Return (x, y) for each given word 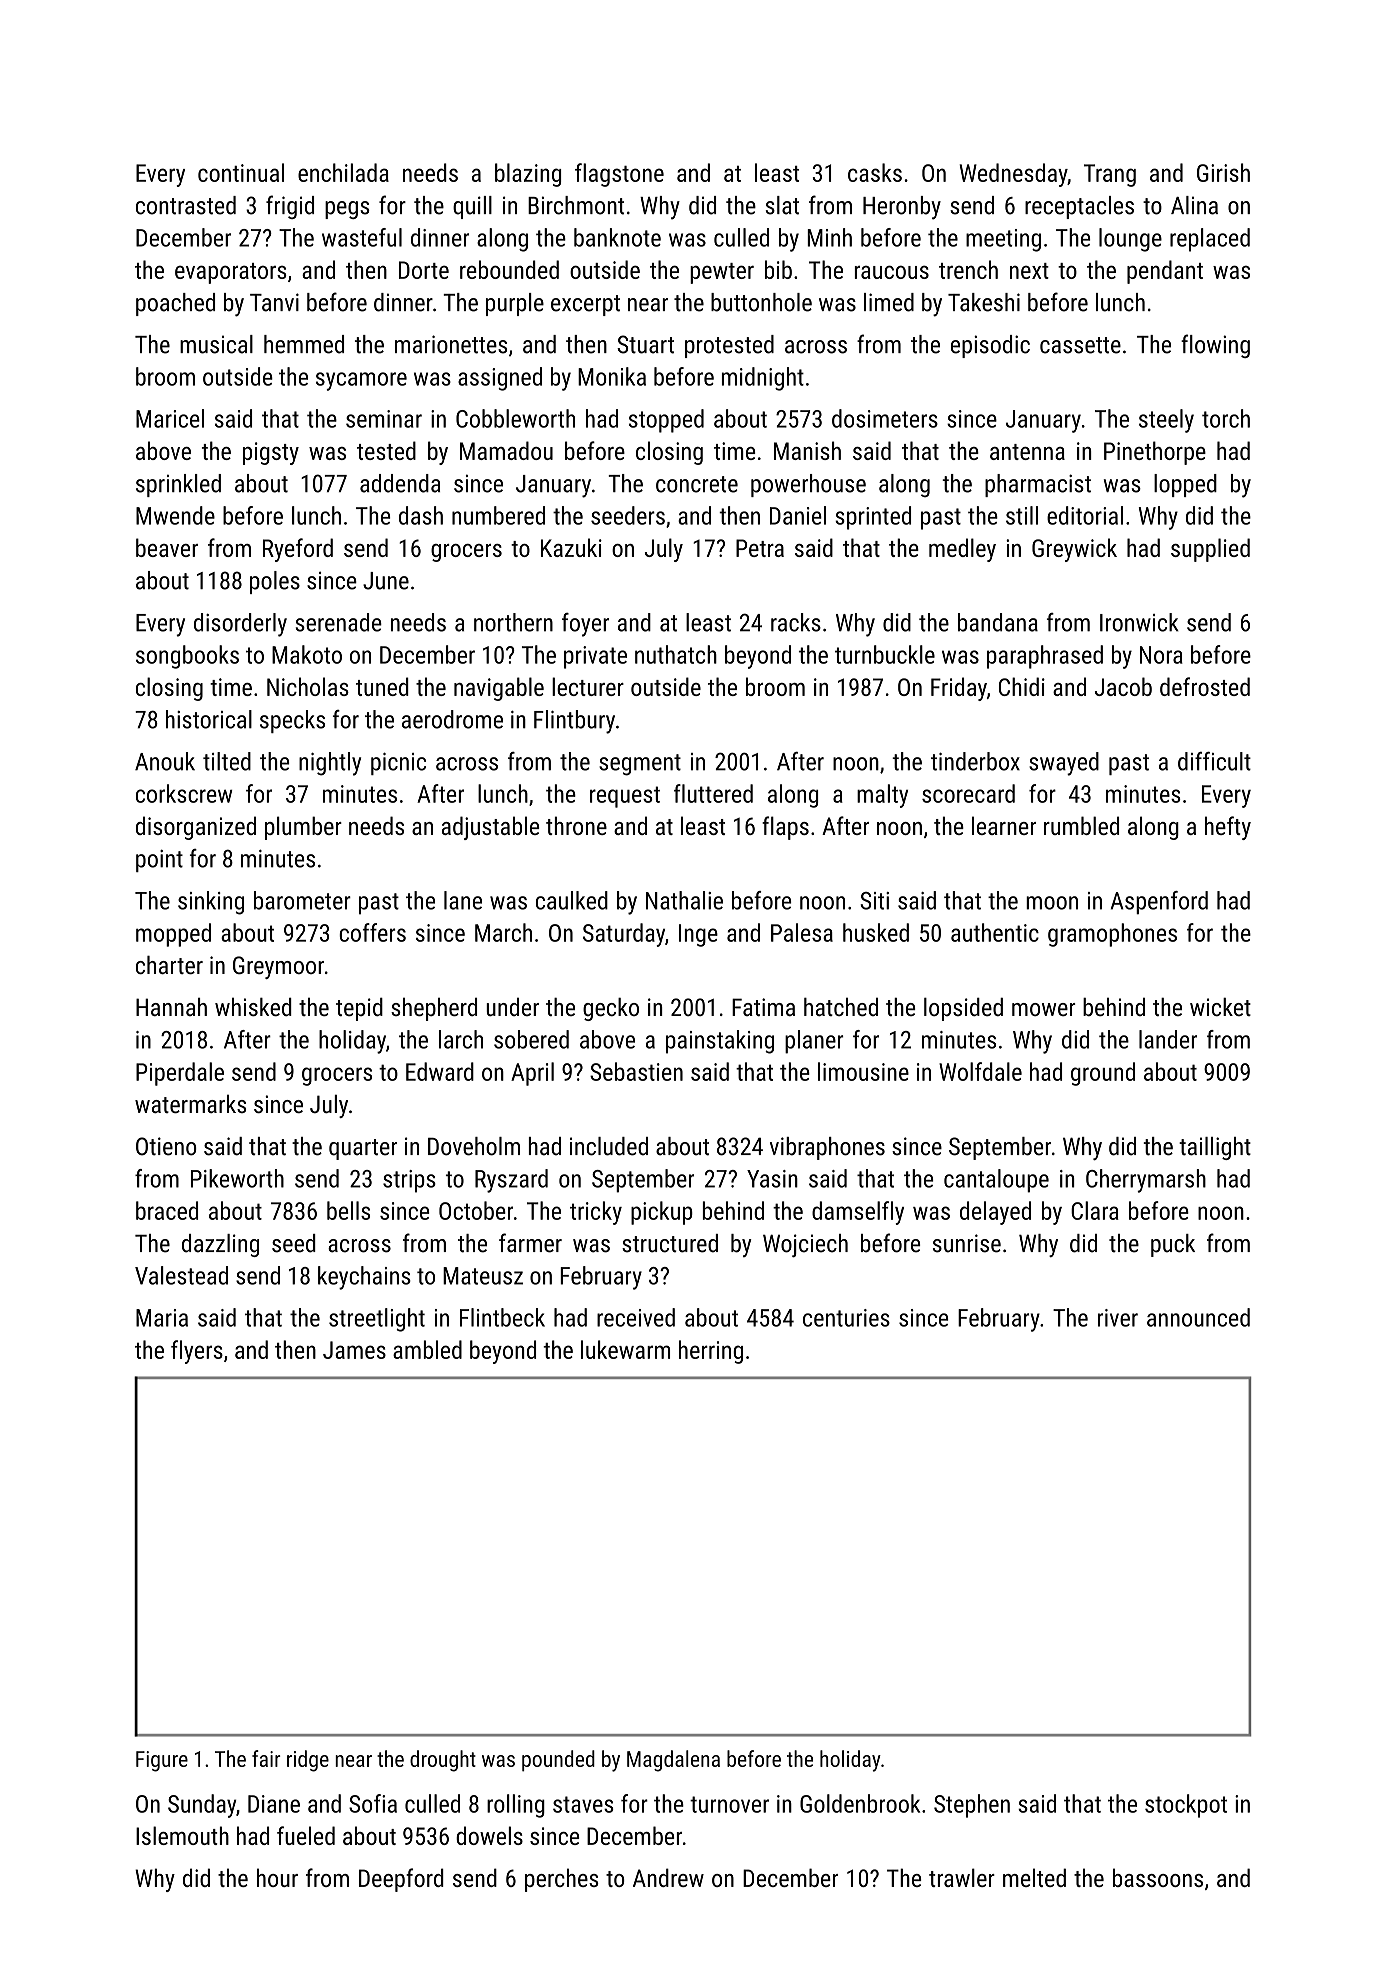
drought (443, 1761)
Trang (1110, 175)
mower (1044, 1009)
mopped (173, 935)
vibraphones (827, 1148)
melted (1034, 1877)
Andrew (668, 1877)
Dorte (424, 270)
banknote (617, 237)
